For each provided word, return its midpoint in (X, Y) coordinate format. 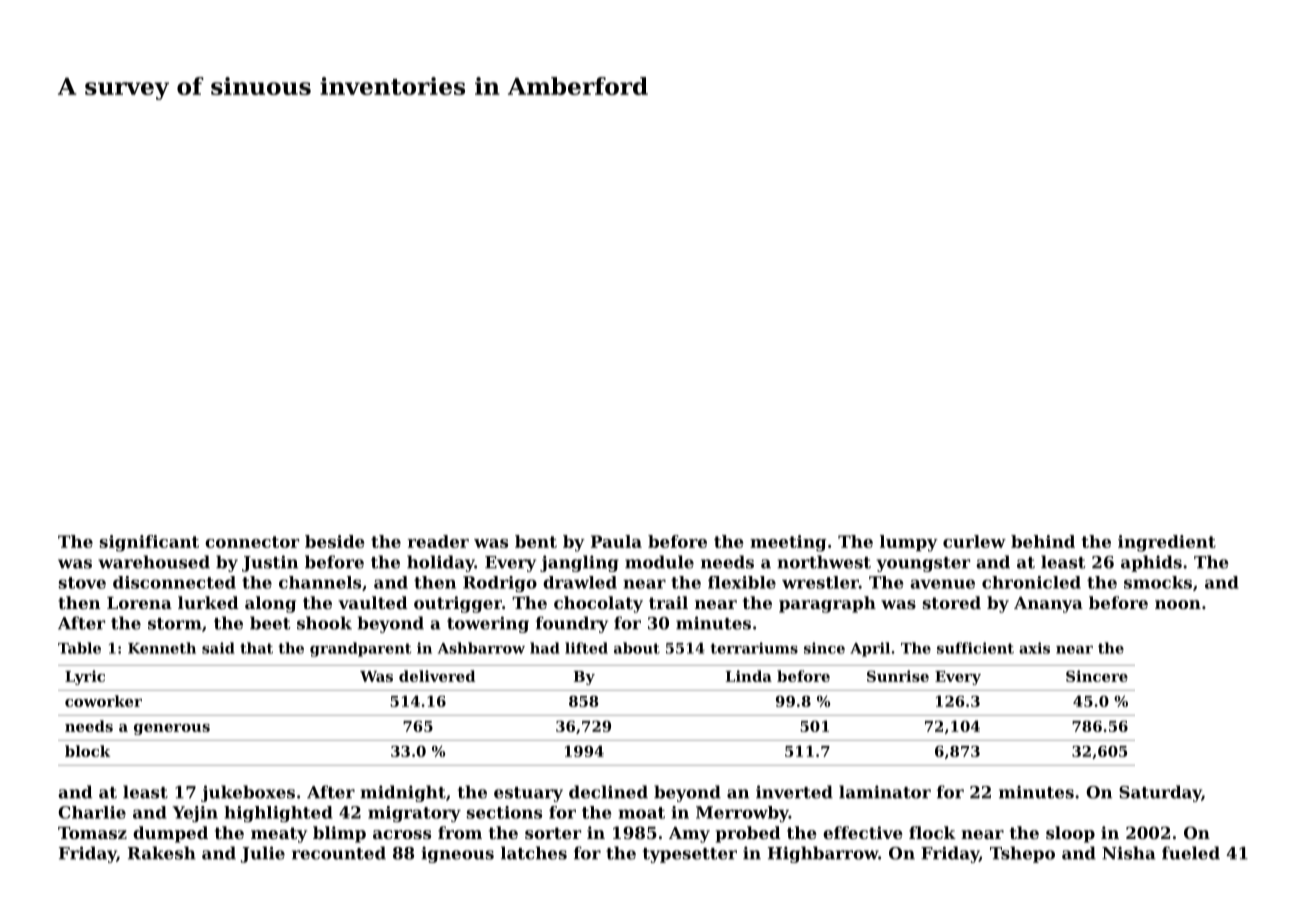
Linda (749, 676)
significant (149, 543)
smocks (1158, 582)
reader (438, 541)
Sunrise (898, 676)
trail (668, 602)
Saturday (1160, 793)
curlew (974, 541)
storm (175, 624)
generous (172, 729)
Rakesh (162, 853)
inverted (794, 792)
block (87, 751)
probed (748, 834)
